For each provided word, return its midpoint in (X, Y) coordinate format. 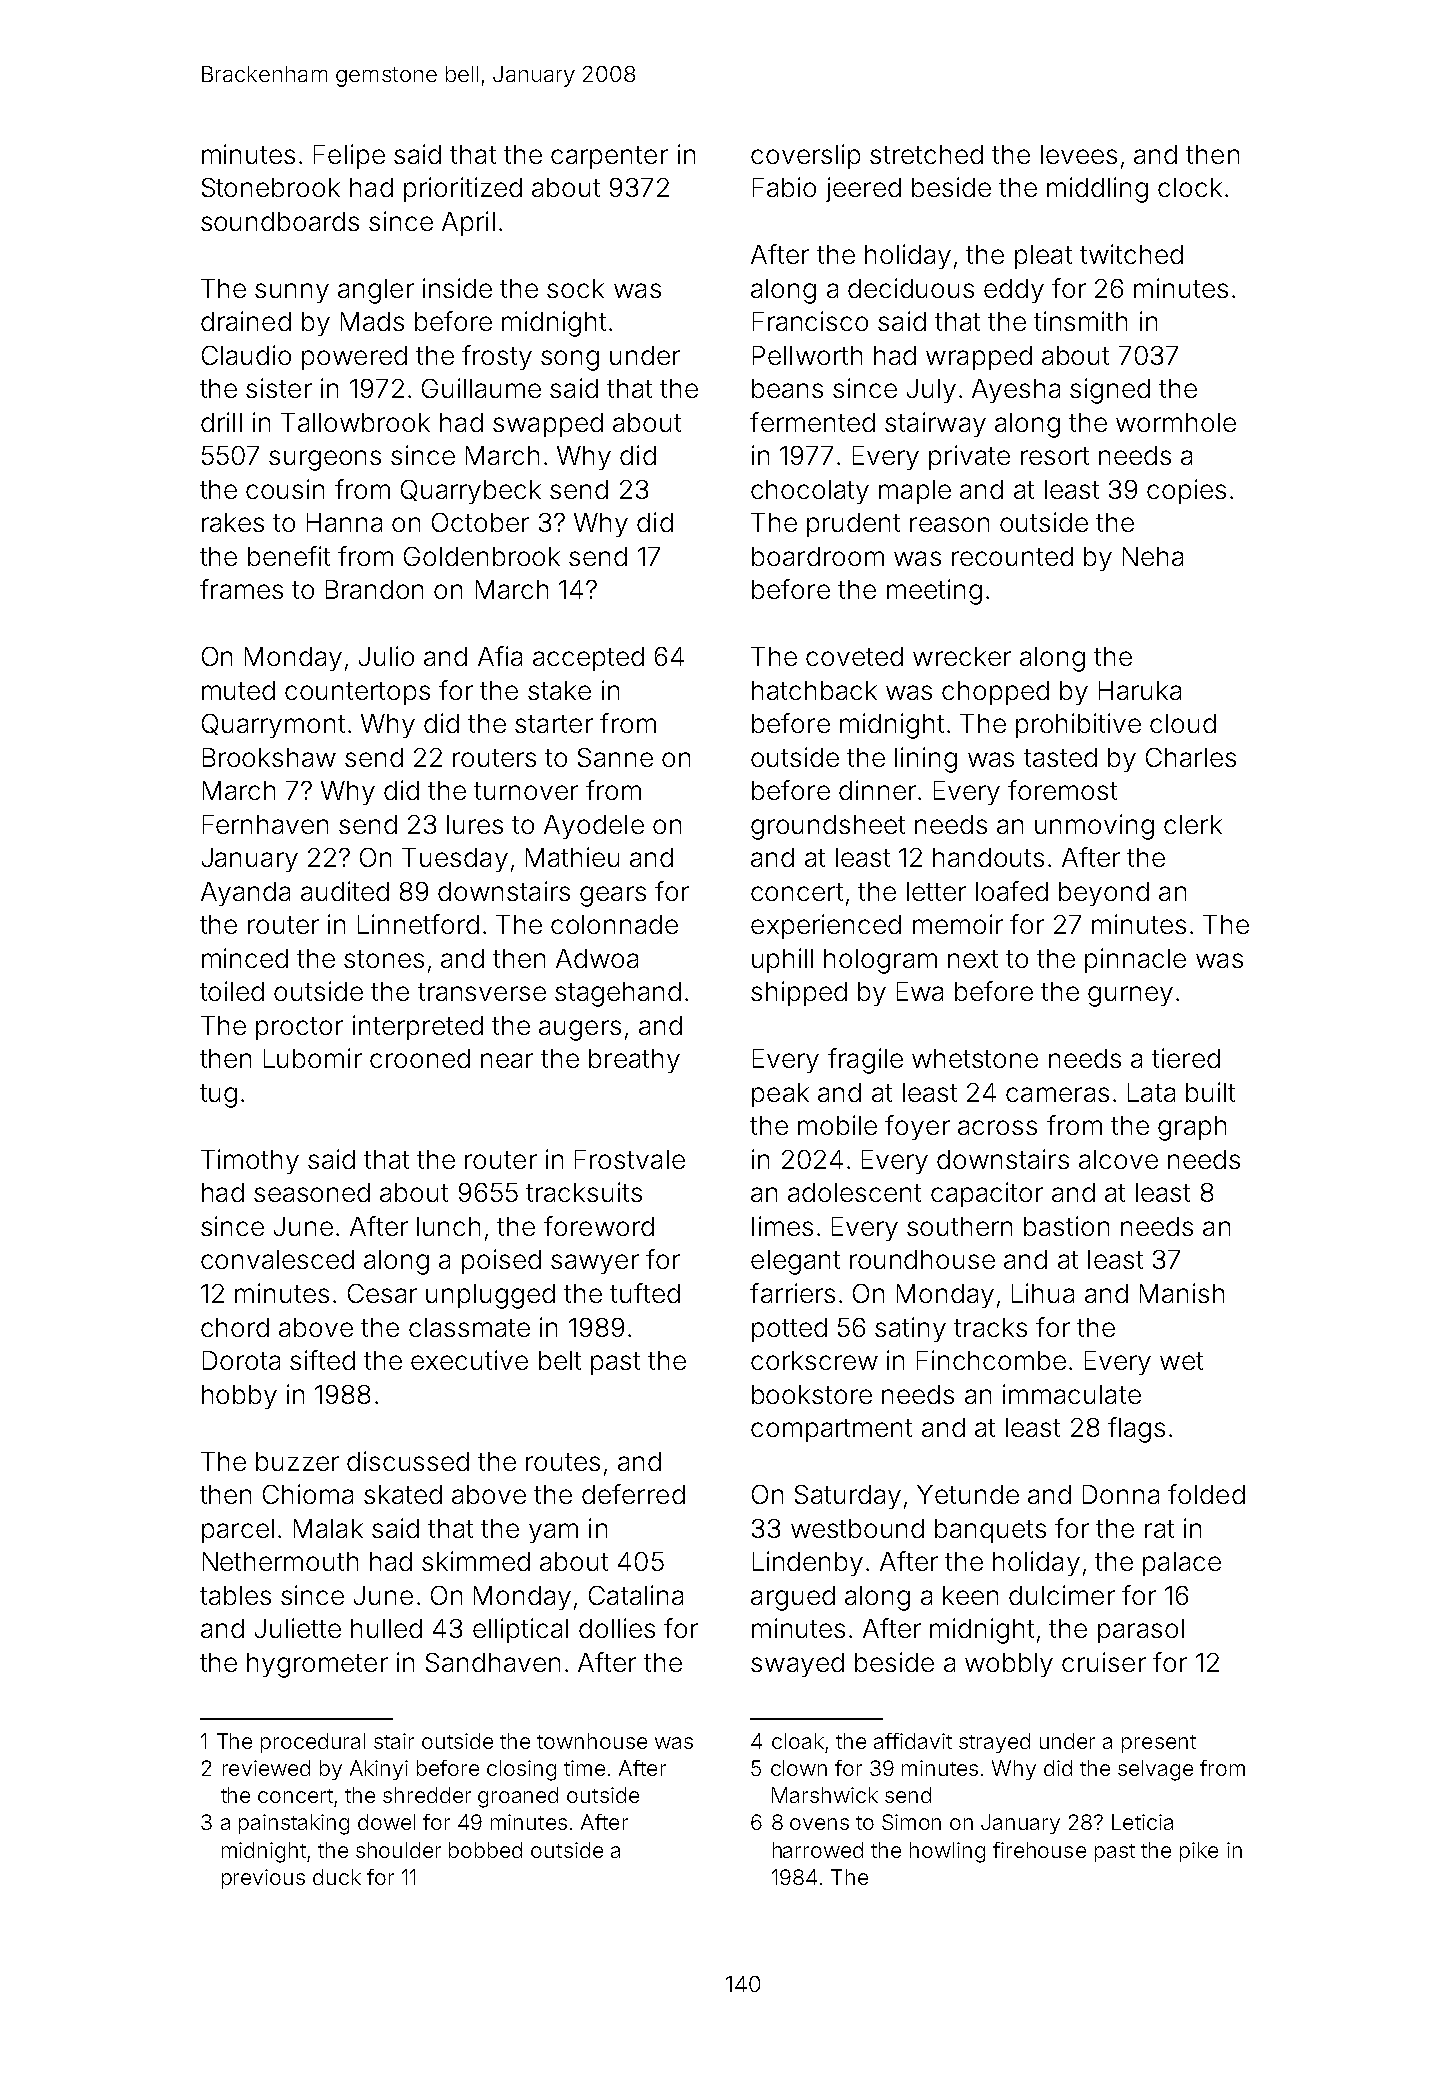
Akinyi (379, 1770)
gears (613, 896)
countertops (357, 693)
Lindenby (808, 1563)
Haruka (1140, 690)
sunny (292, 293)
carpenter (609, 157)
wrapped (979, 358)
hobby (239, 1397)
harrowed (818, 1850)
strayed (994, 1743)
